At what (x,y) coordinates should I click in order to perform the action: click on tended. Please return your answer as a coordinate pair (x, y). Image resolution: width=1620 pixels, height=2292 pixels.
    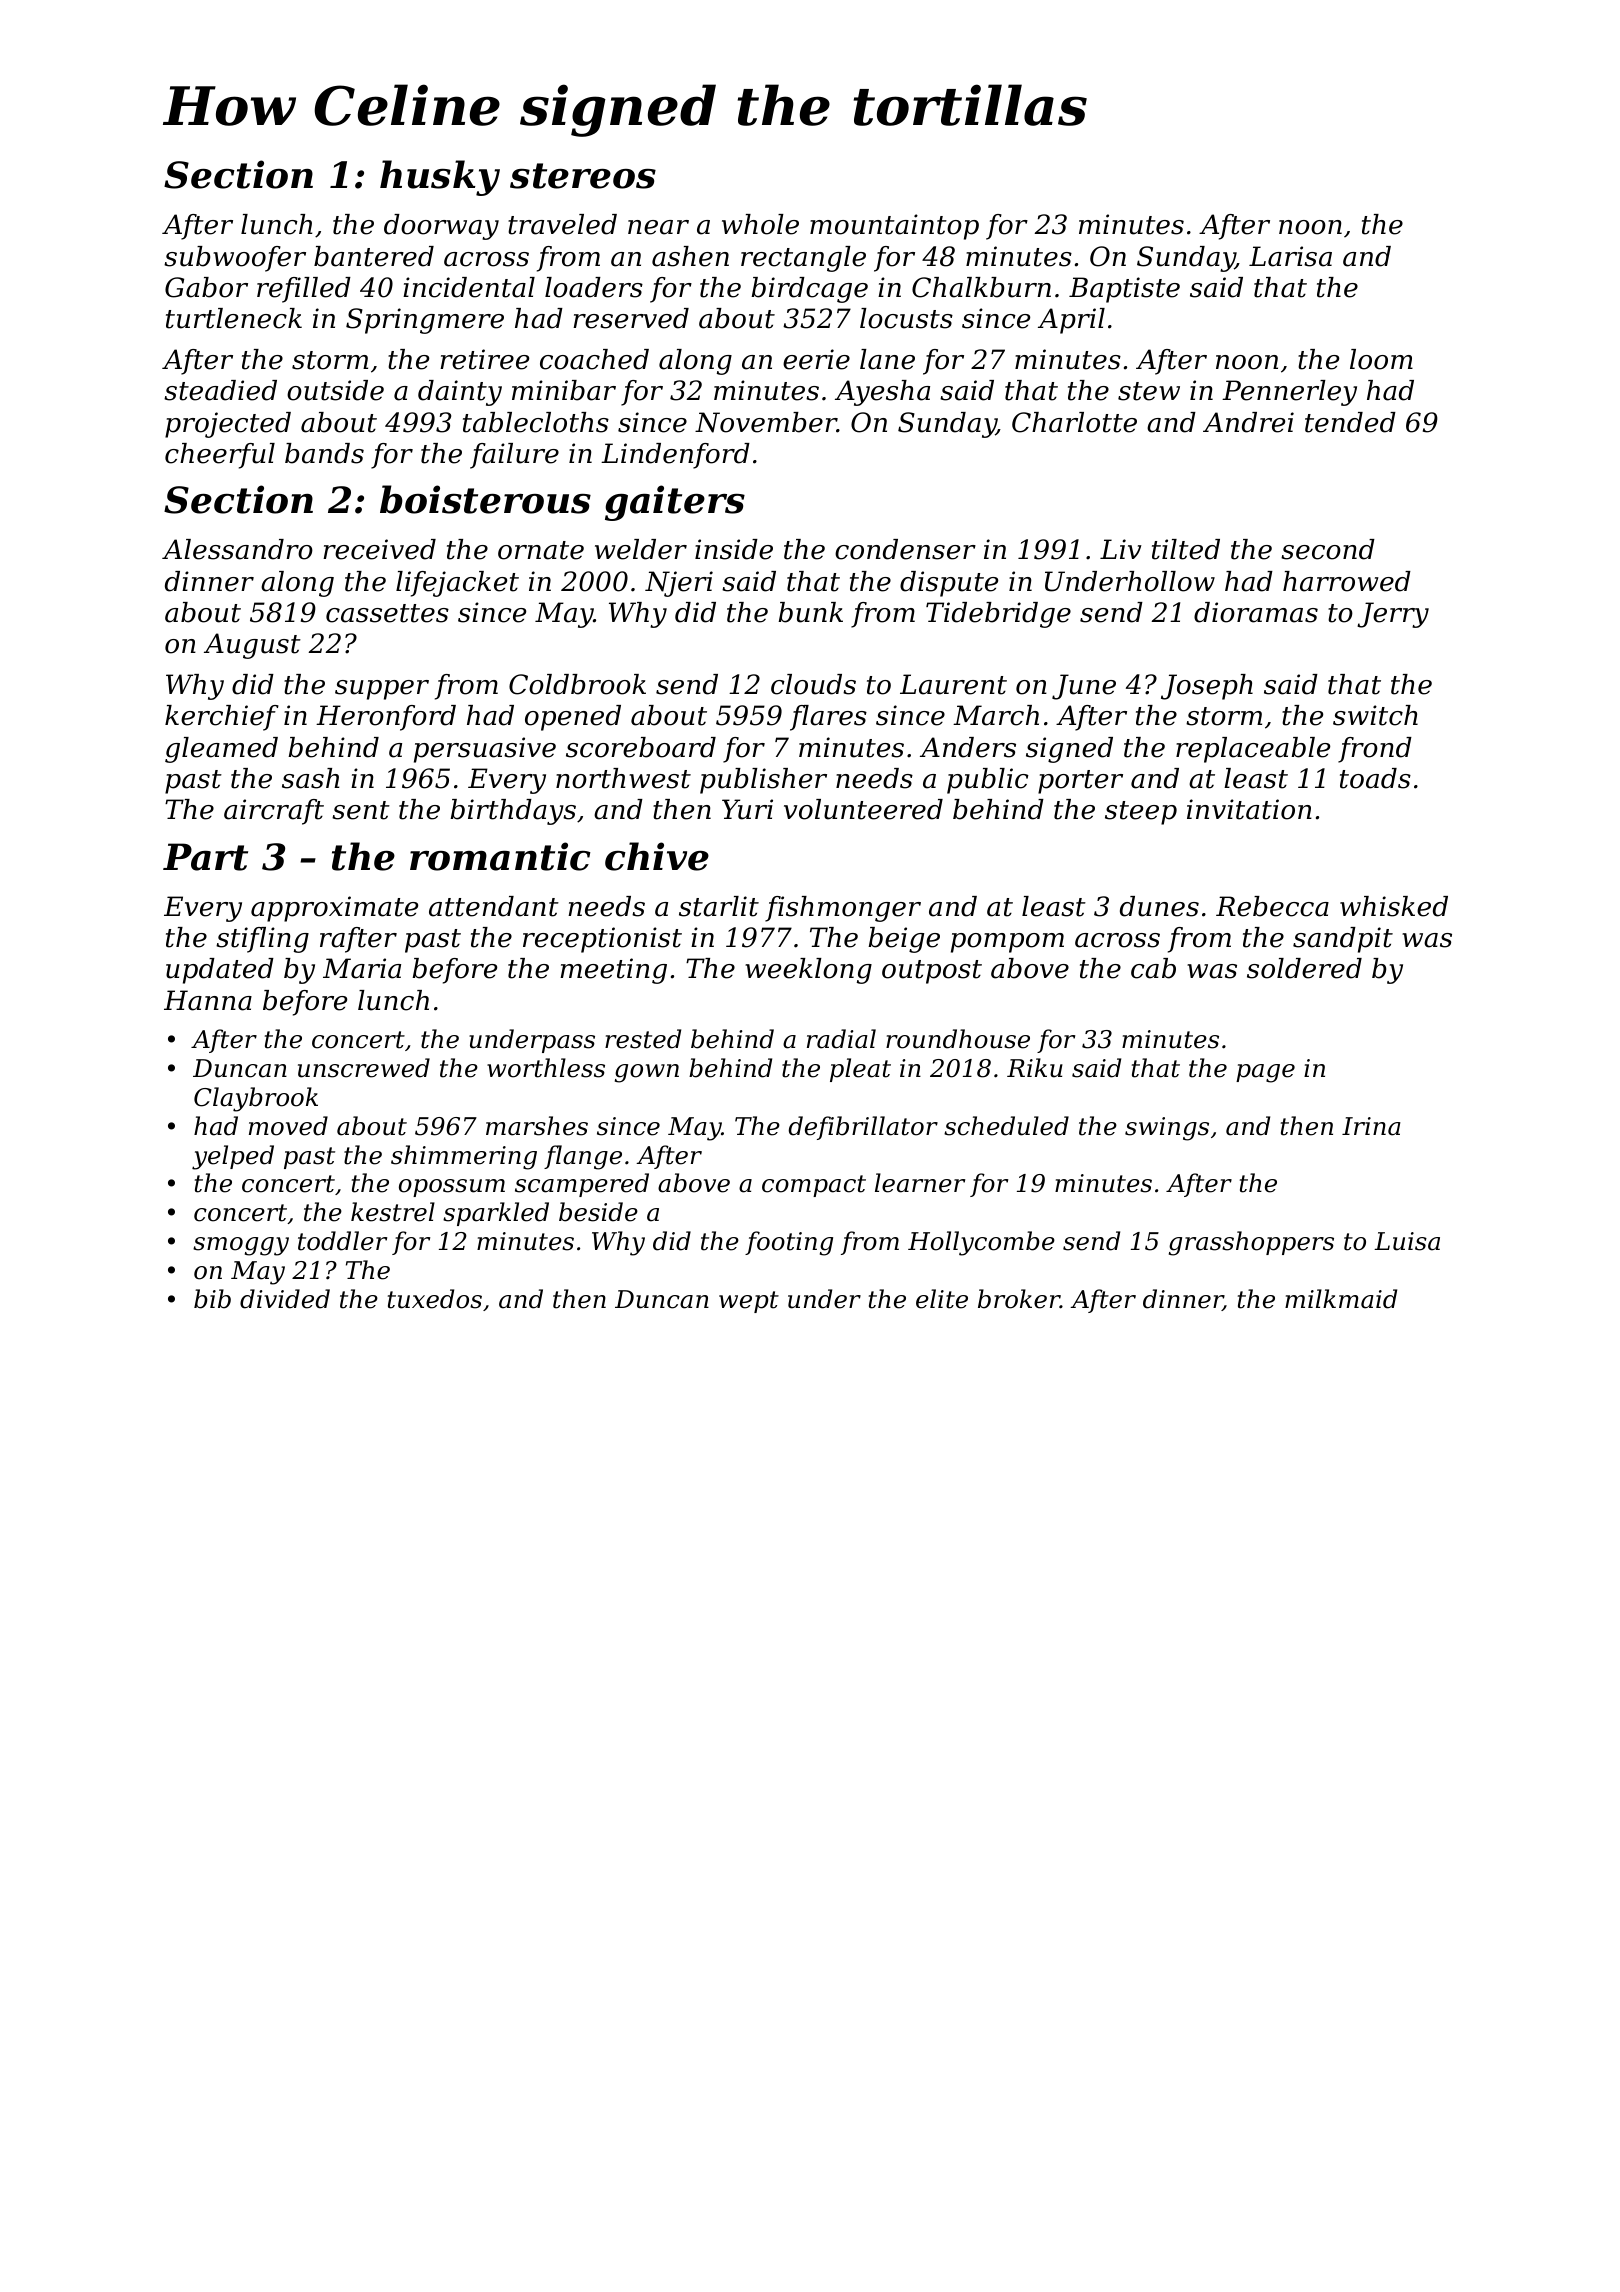
    Looking at the image, I should click on (1350, 422).
